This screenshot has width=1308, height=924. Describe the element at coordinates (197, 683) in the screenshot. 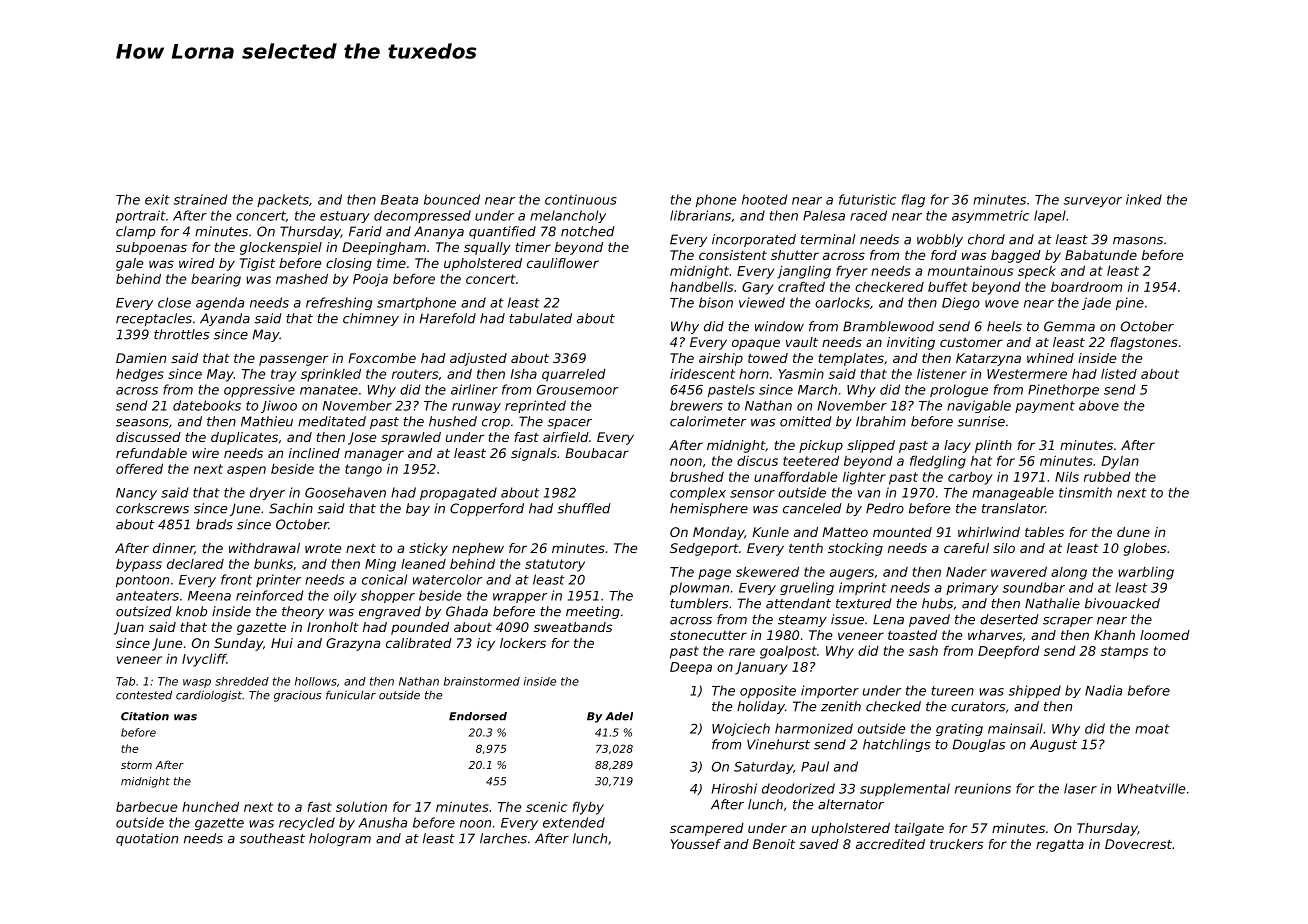

I see `wasp` at that location.
